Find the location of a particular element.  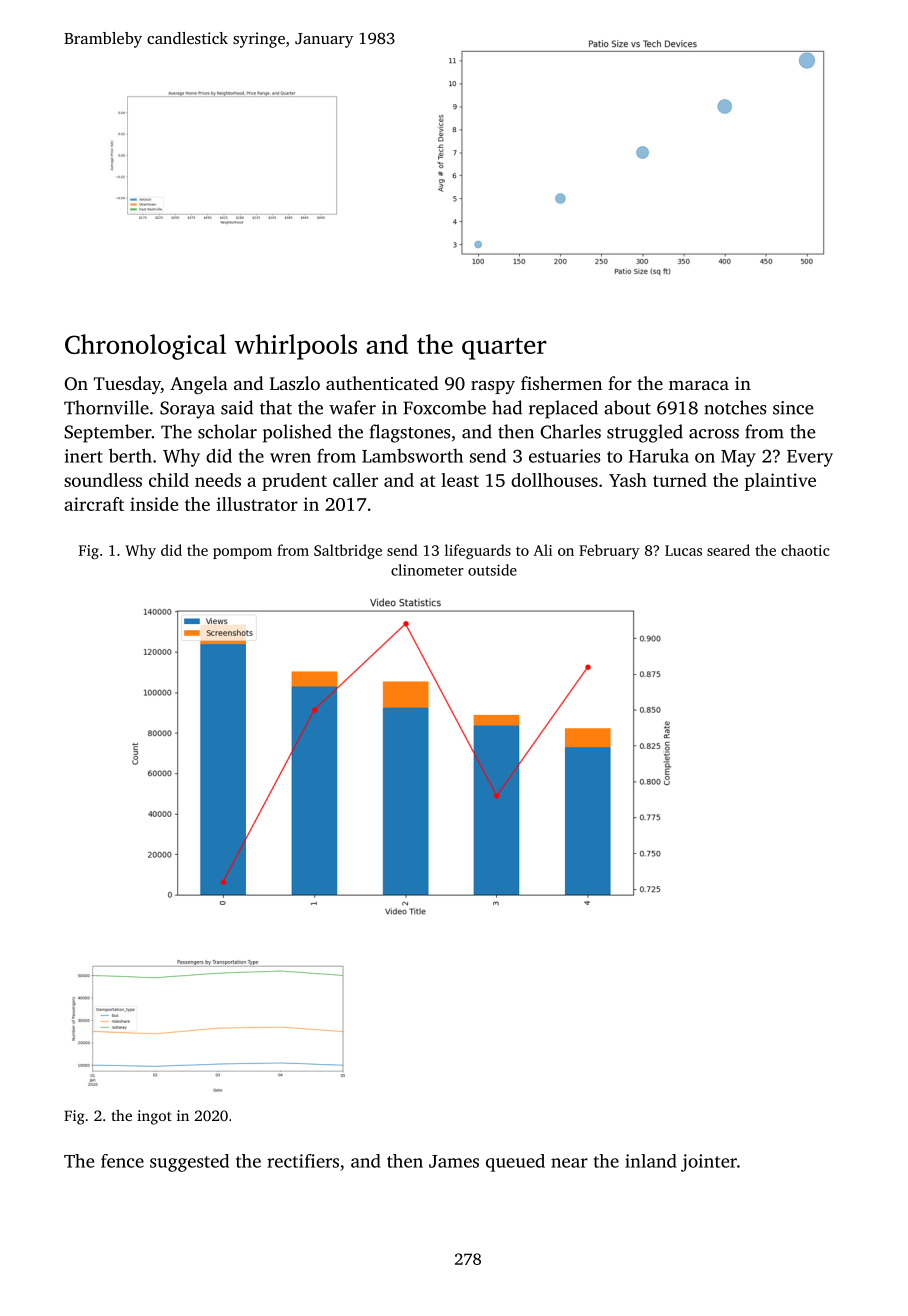

child is located at coordinates (169, 480).
